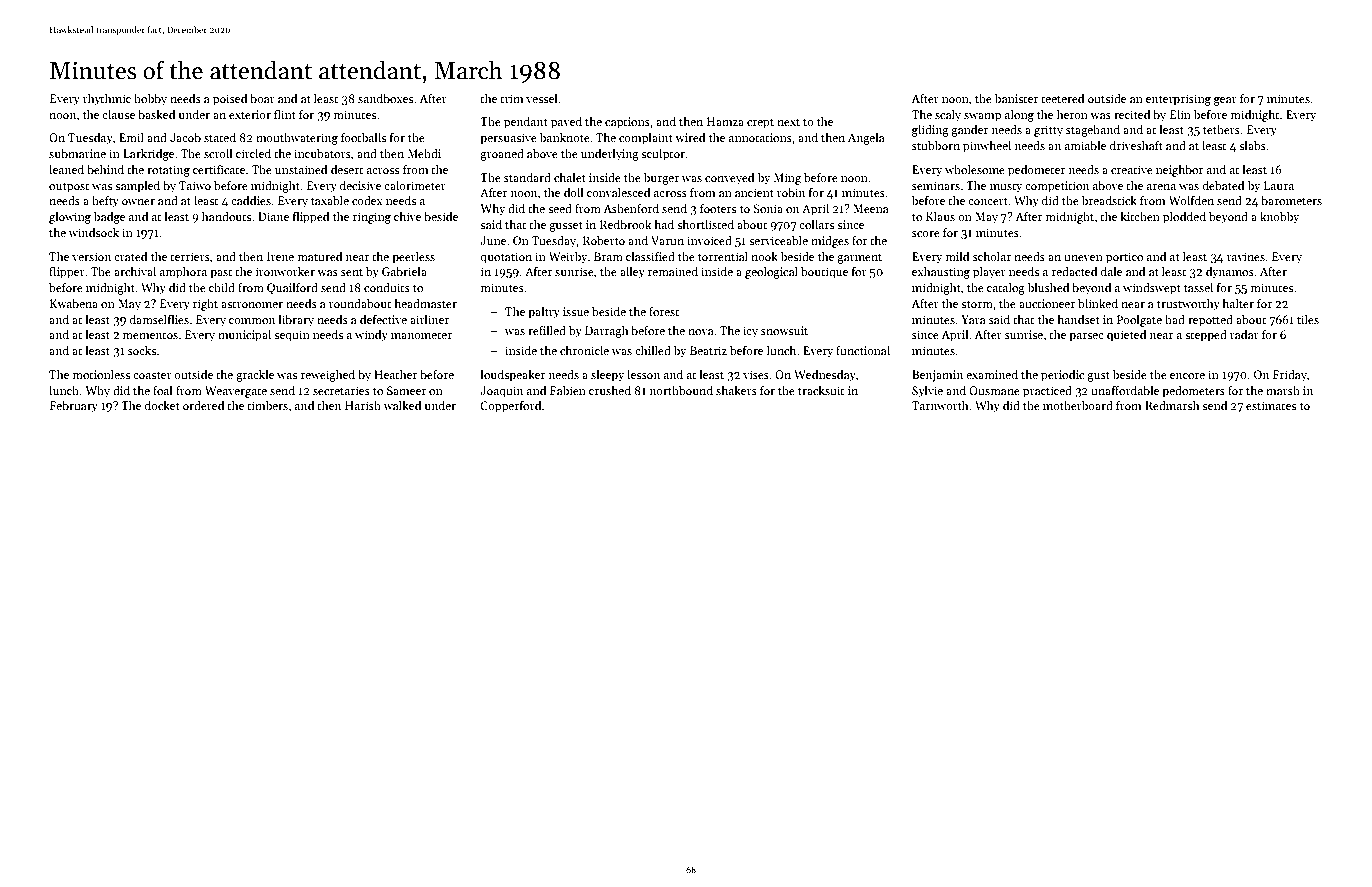  Describe the element at coordinates (131, 137) in the document. I see `Emil` at that location.
